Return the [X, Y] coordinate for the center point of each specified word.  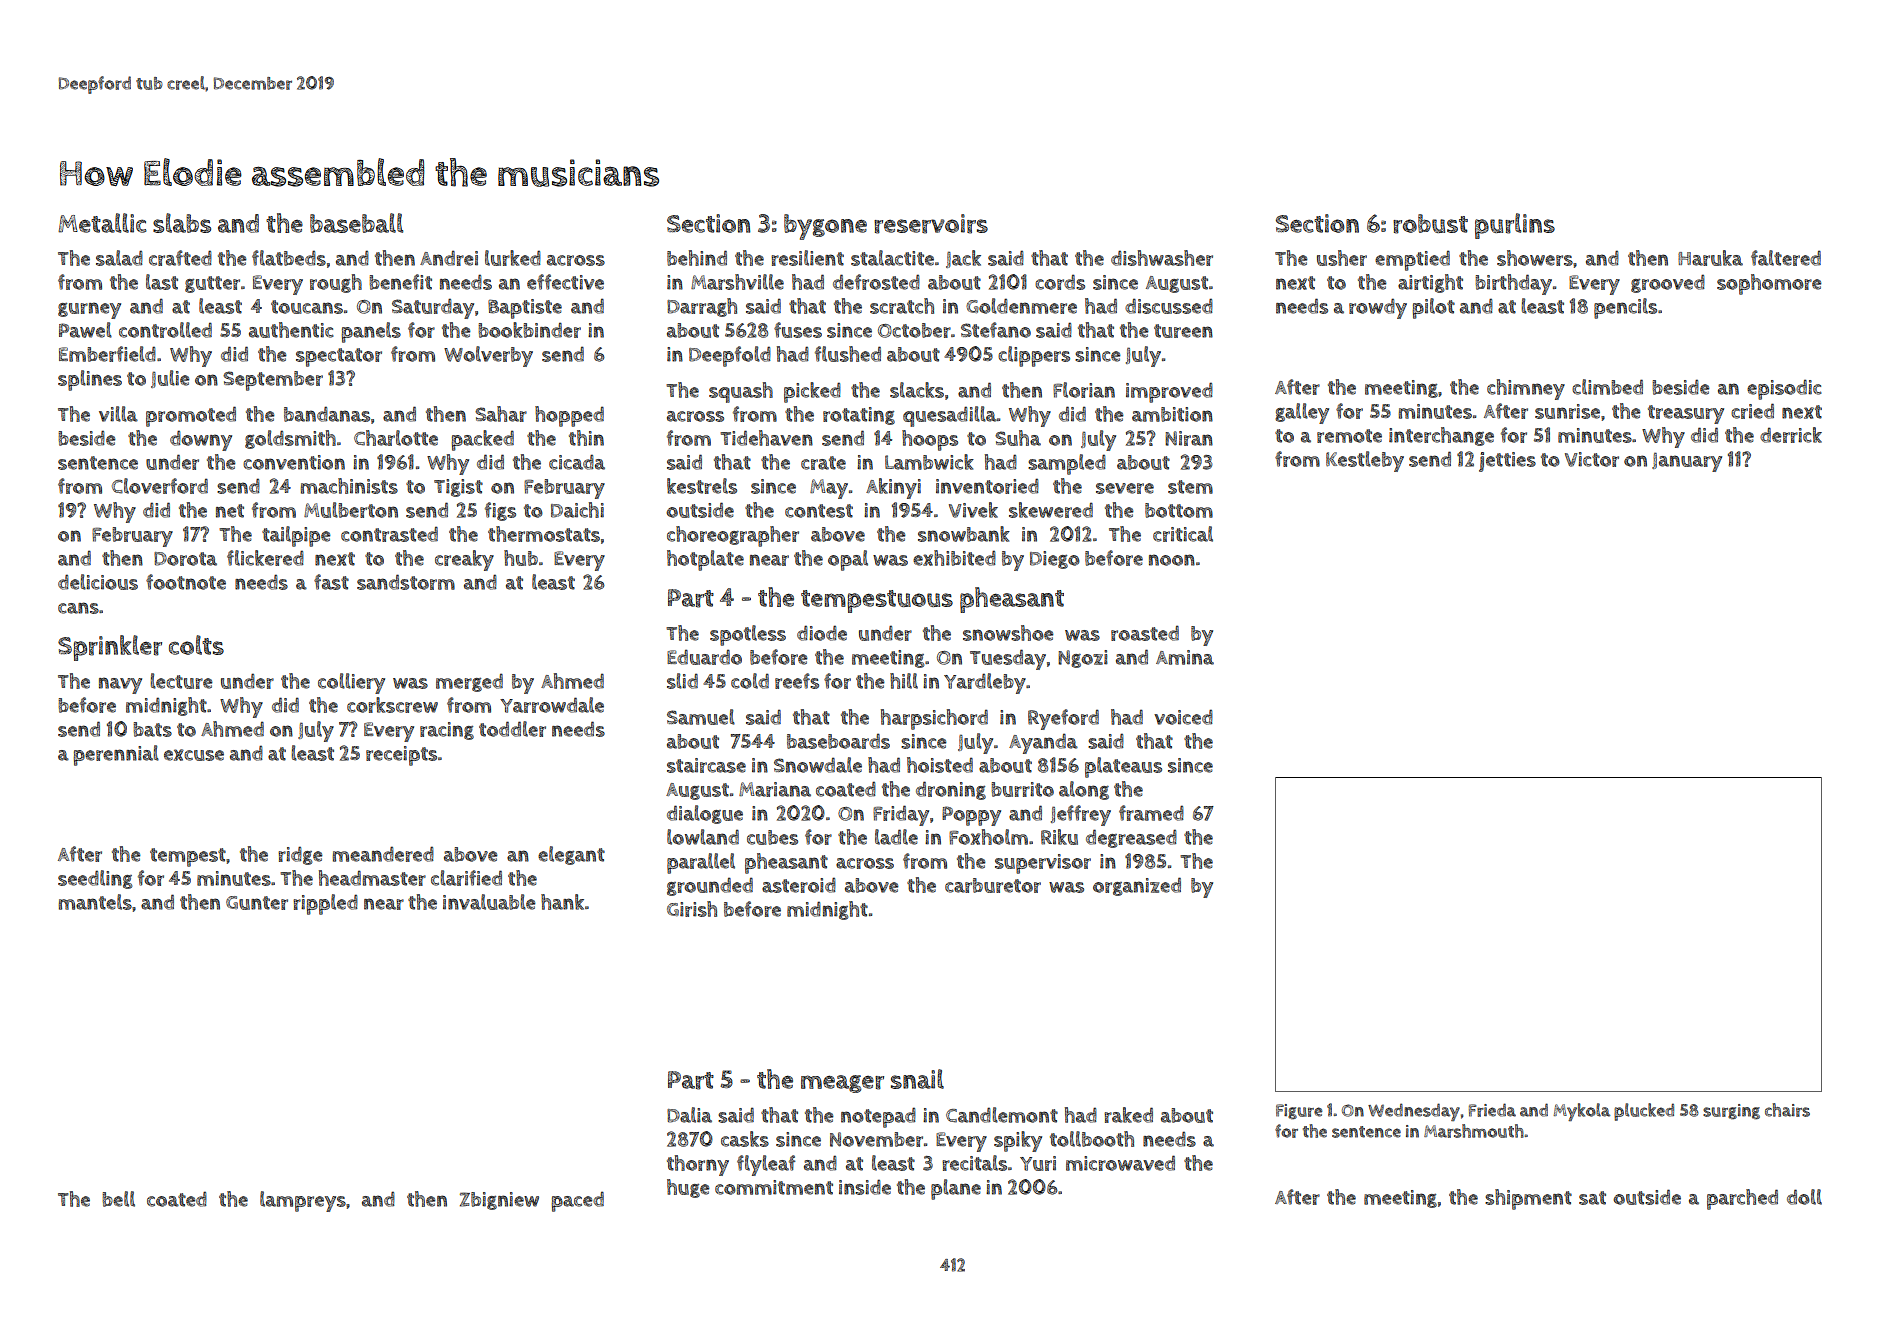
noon [1172, 560]
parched [1742, 1199]
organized [1137, 886]
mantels [95, 902]
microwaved [1120, 1163]
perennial [116, 755]
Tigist [458, 488]
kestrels [702, 486]
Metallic [102, 223]
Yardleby [985, 683]
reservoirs [931, 224]
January [1687, 462]
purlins [1515, 226]
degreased [1131, 838]
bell [118, 1199]
